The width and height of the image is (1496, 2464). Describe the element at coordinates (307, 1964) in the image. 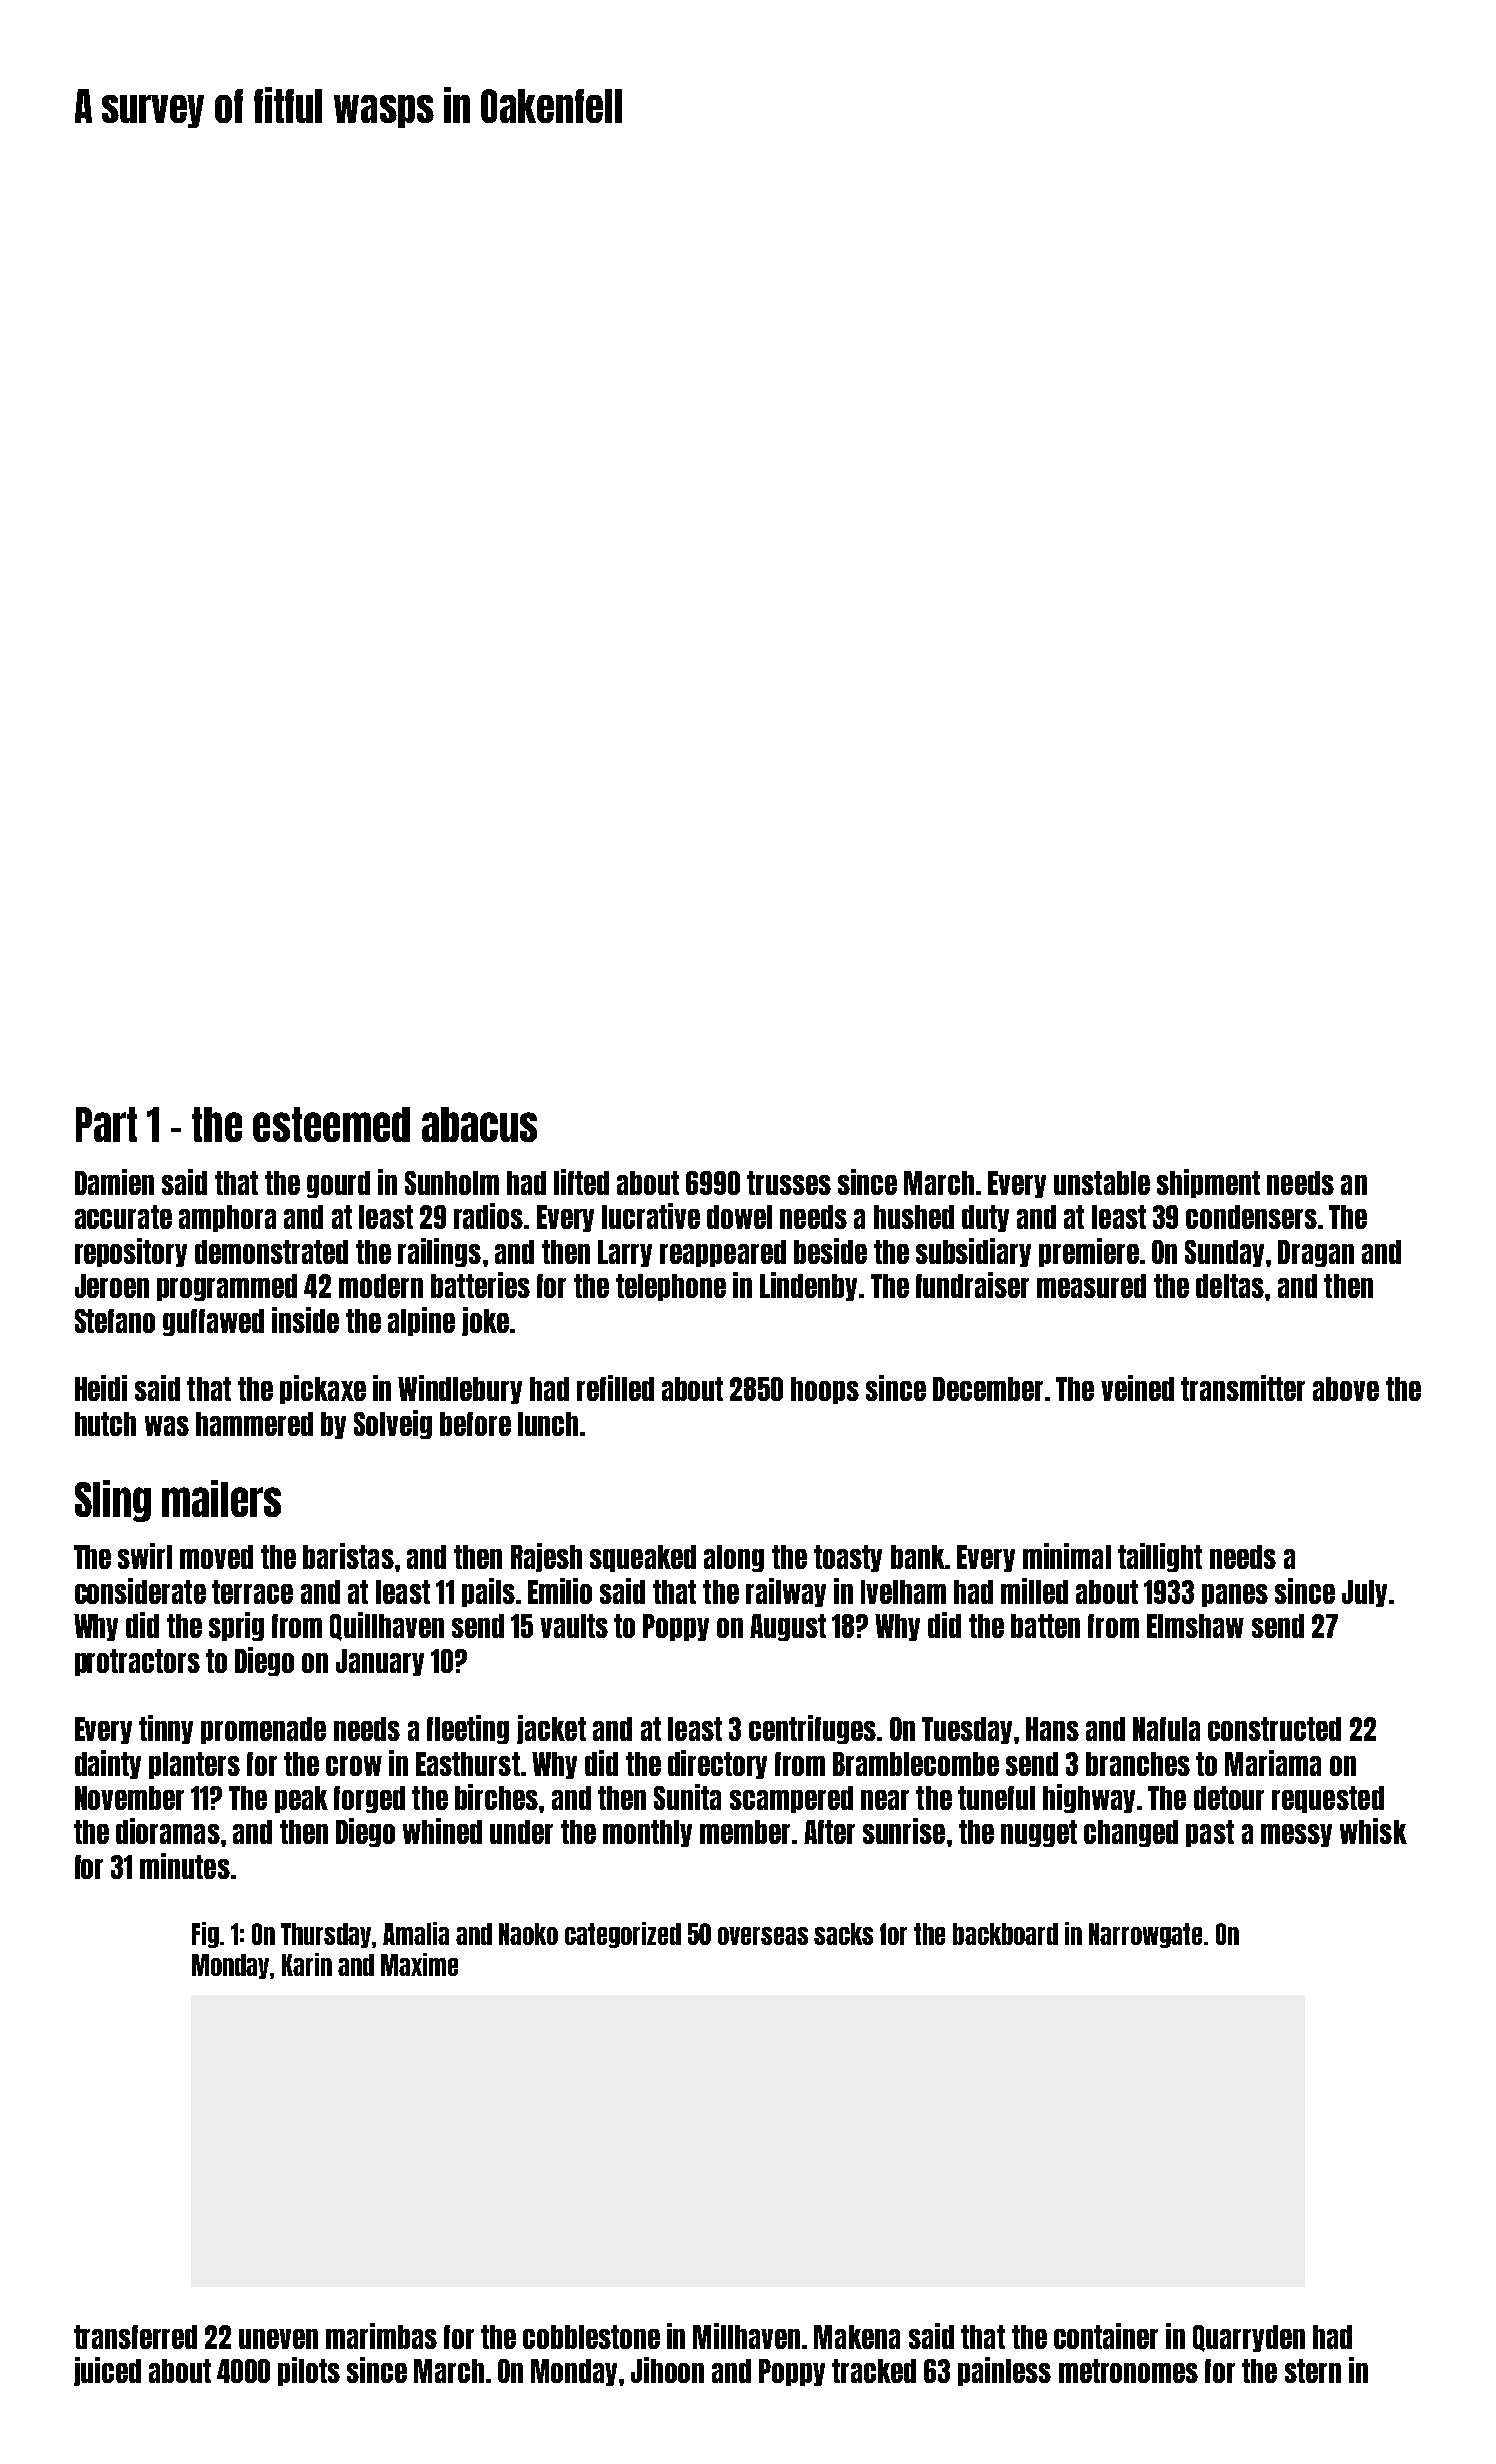

I see `Karin` at that location.
